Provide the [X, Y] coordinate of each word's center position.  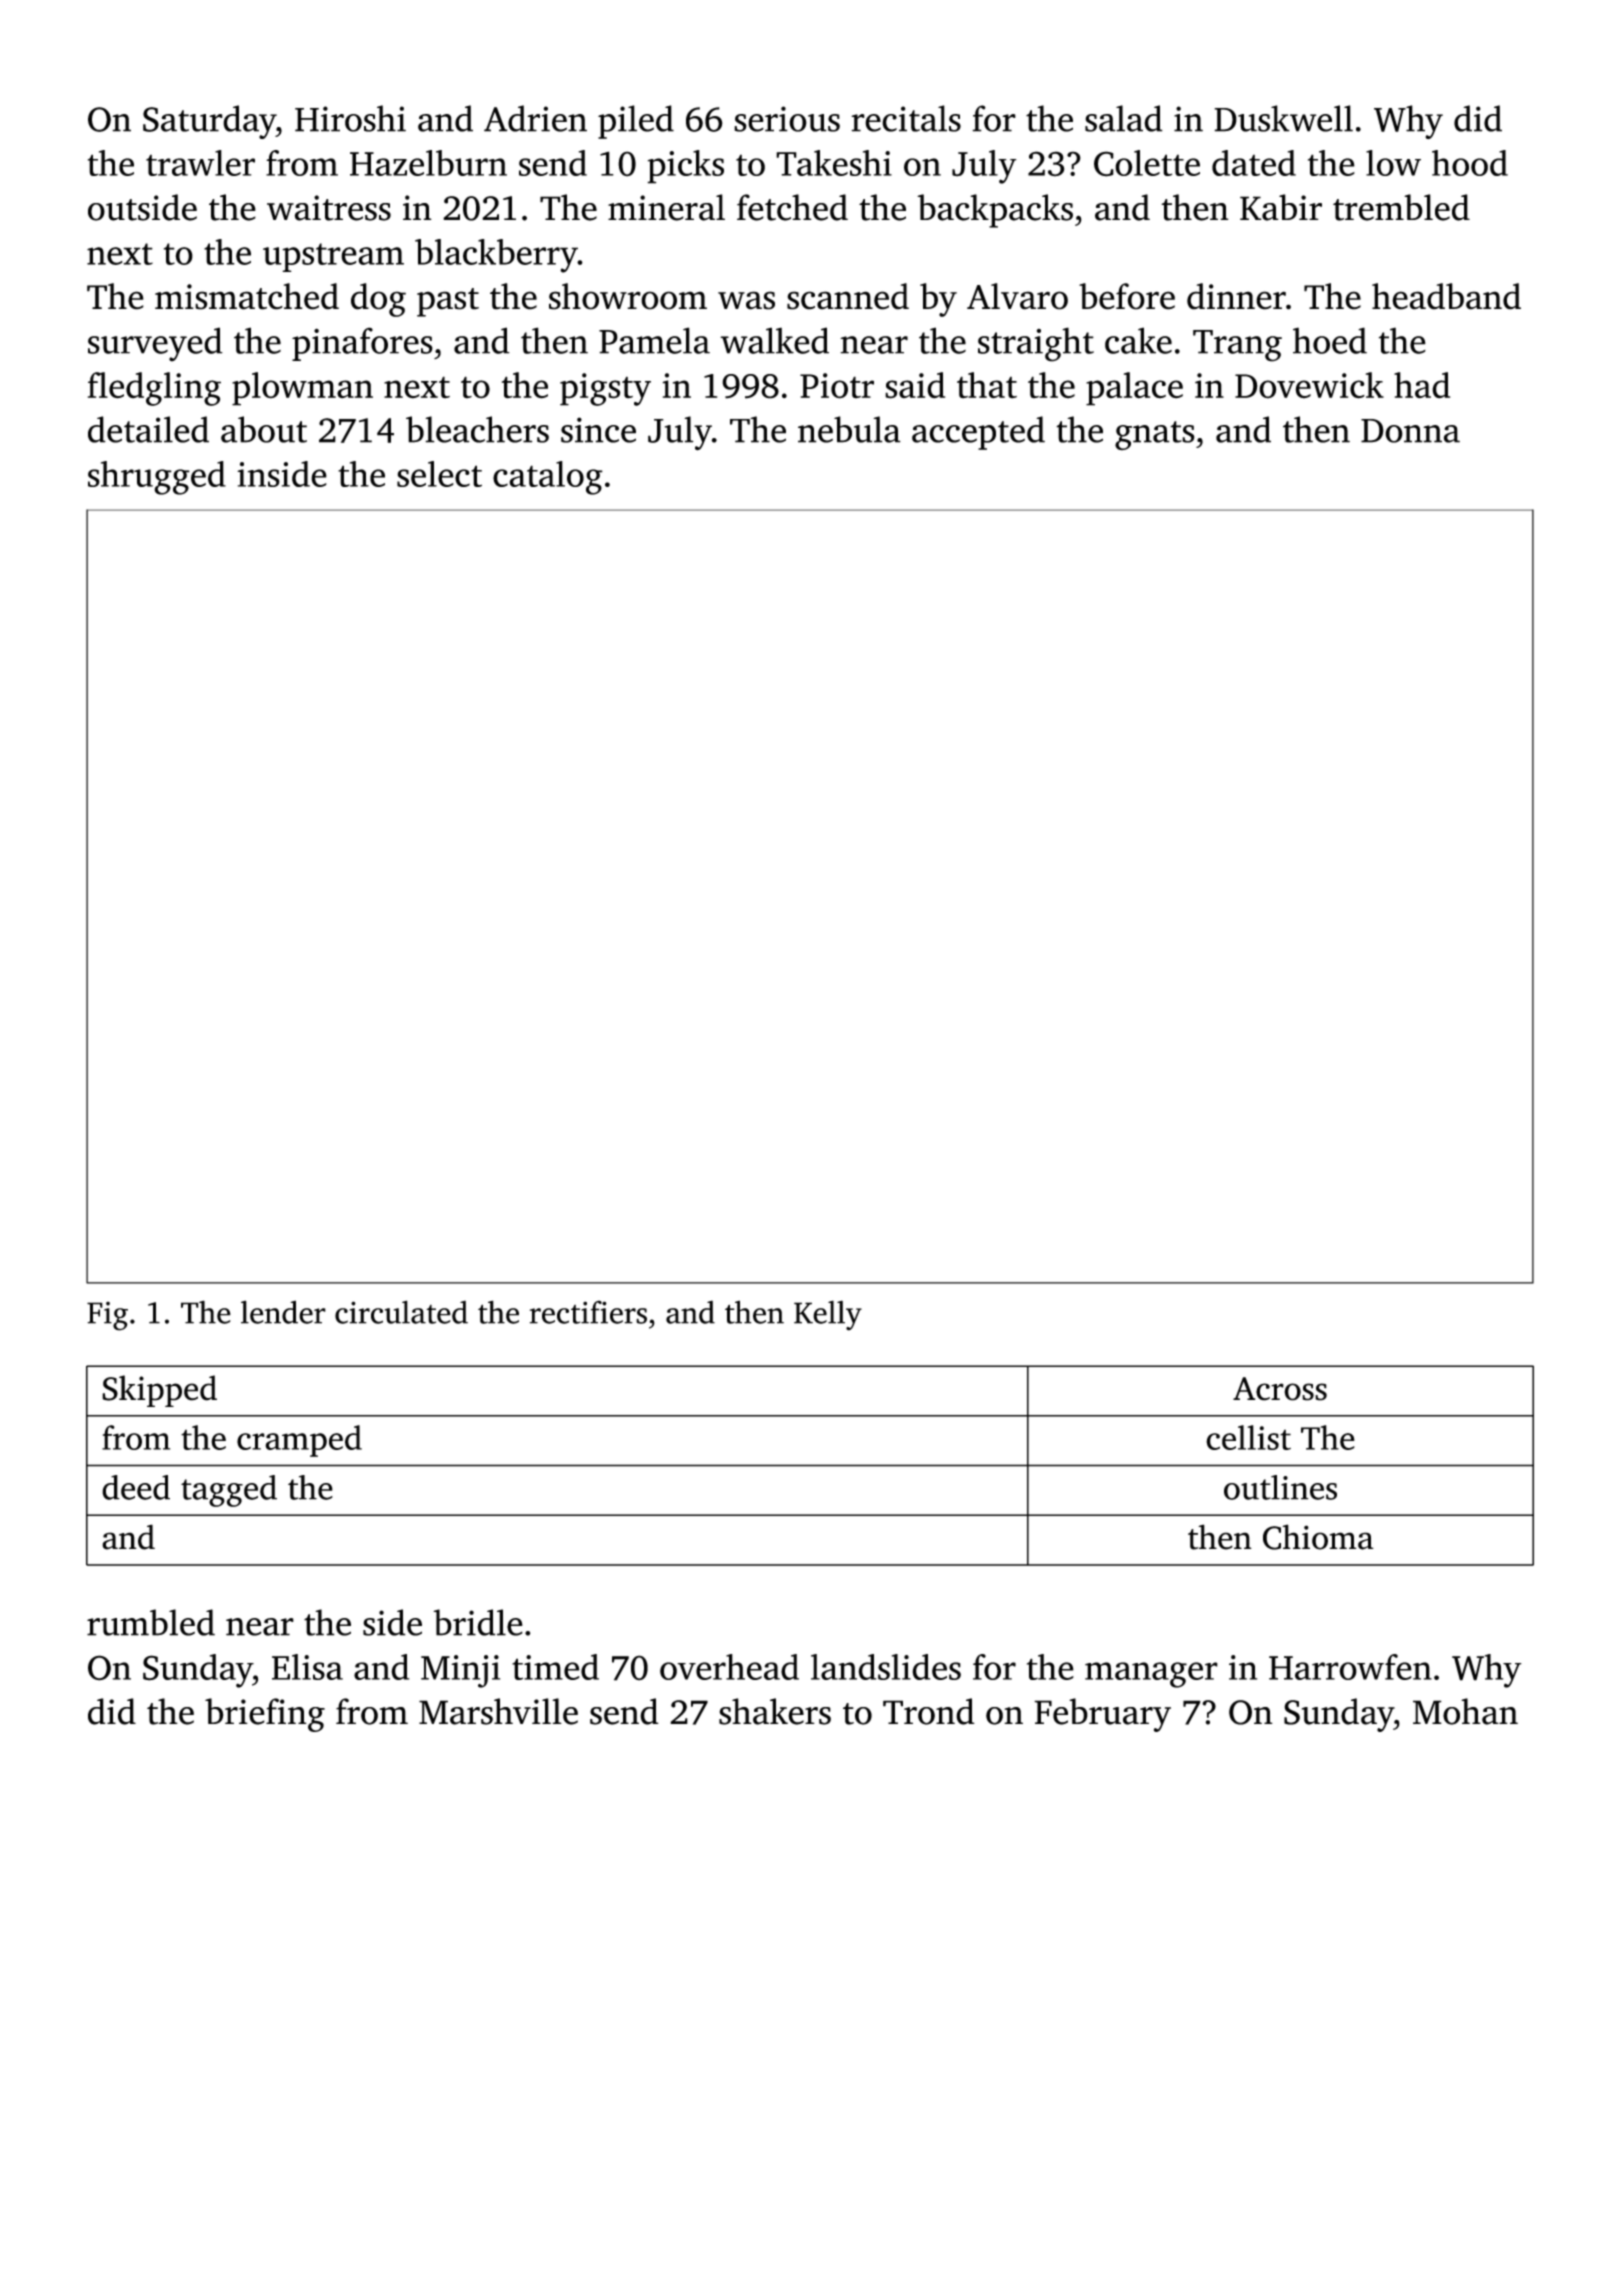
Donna [1410, 431]
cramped [299, 1441]
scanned [848, 296]
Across [1280, 1389]
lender [283, 1312]
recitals [906, 118]
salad [1124, 118]
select [439, 474]
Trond [929, 1711]
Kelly [828, 1315]
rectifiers [588, 1312]
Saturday [209, 122]
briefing [265, 1715]
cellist [1248, 1437]
